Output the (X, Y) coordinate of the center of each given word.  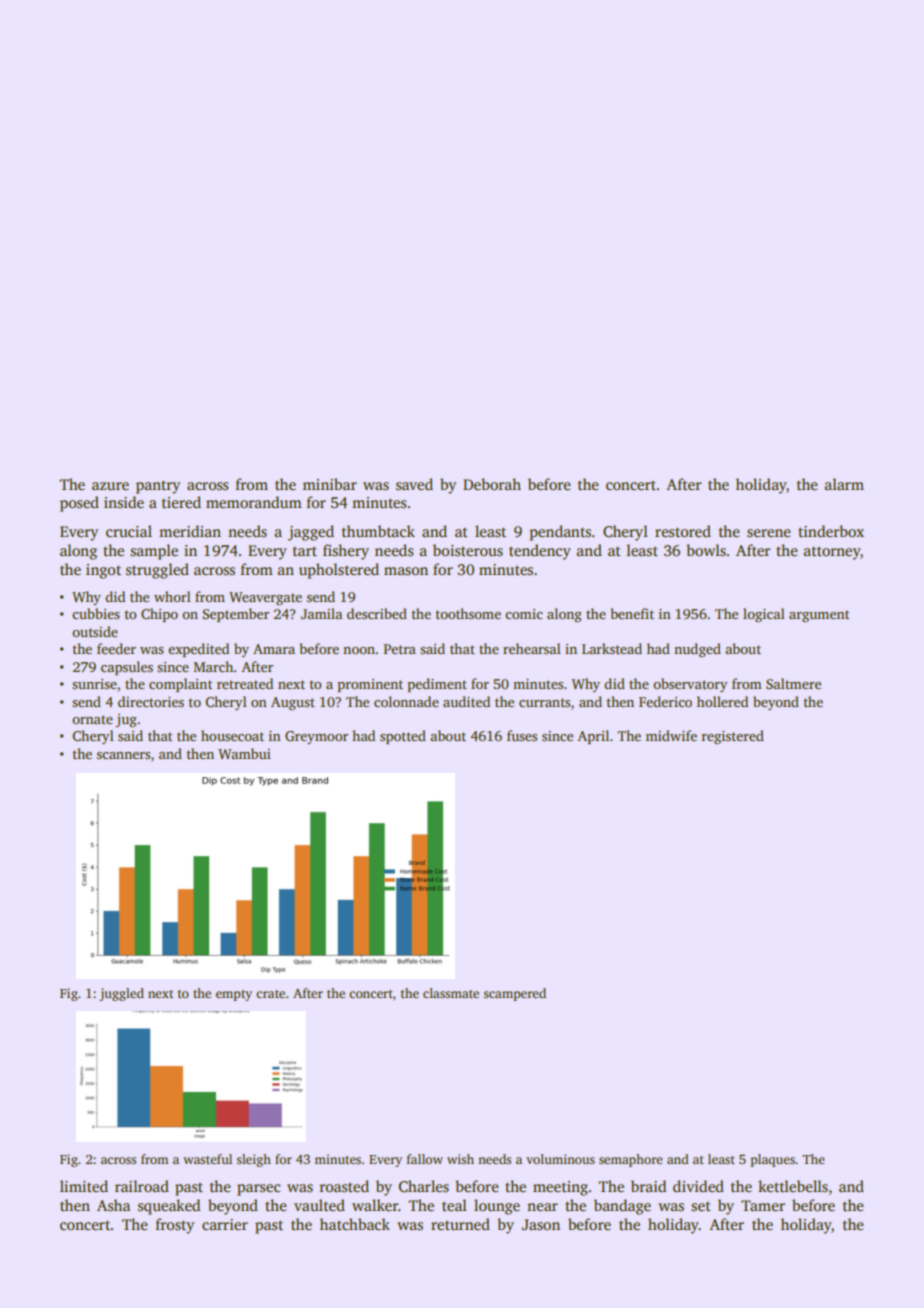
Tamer (763, 1205)
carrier (225, 1224)
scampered (515, 994)
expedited (198, 650)
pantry (158, 487)
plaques (772, 1160)
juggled (121, 994)
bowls (706, 550)
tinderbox (831, 531)
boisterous (468, 550)
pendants (560, 533)
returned (460, 1224)
